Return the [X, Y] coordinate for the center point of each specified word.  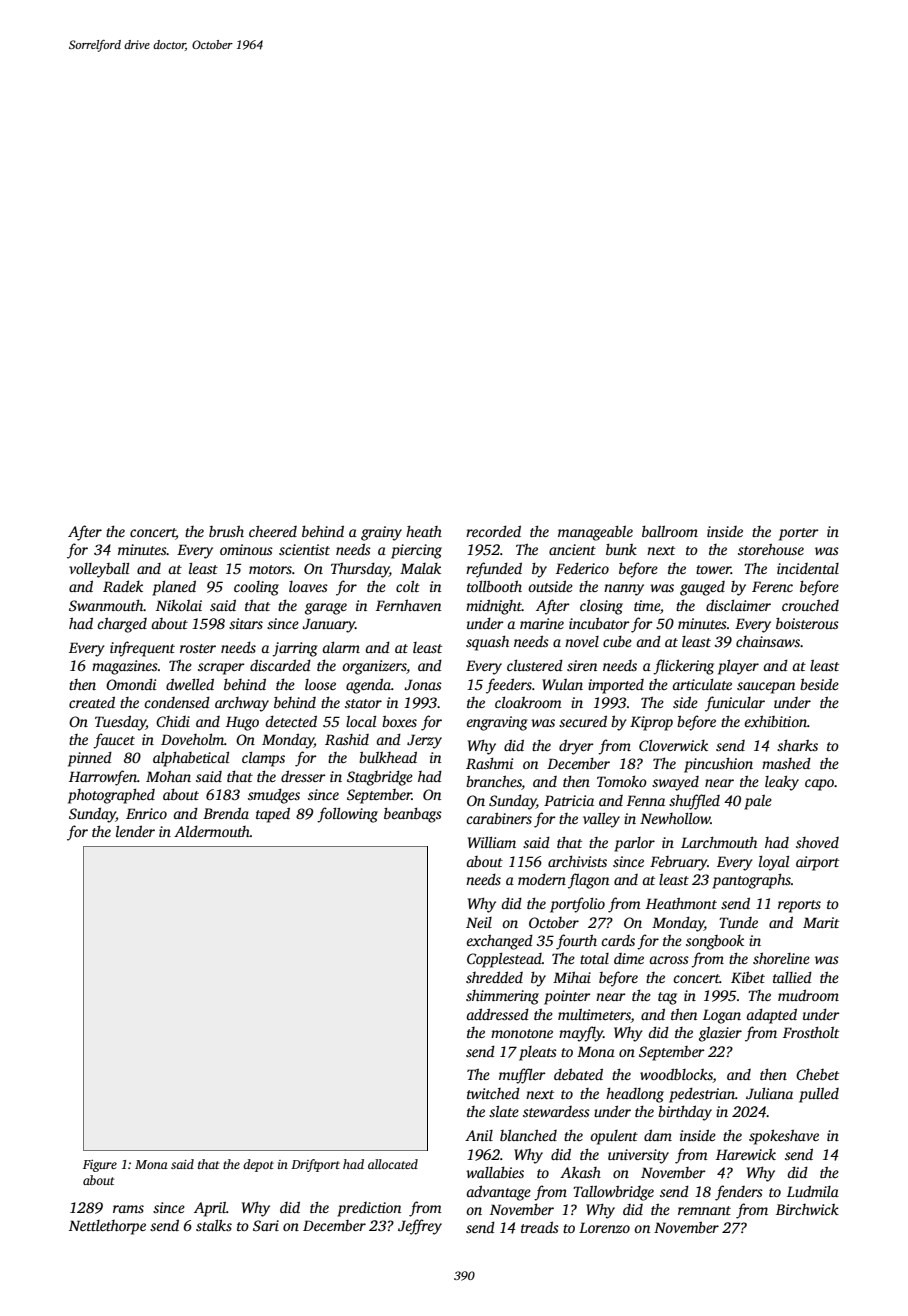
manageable [595, 533]
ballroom [670, 531]
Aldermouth [212, 831]
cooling [256, 588]
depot [258, 1165]
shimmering [502, 997]
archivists [577, 861]
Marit [821, 922]
